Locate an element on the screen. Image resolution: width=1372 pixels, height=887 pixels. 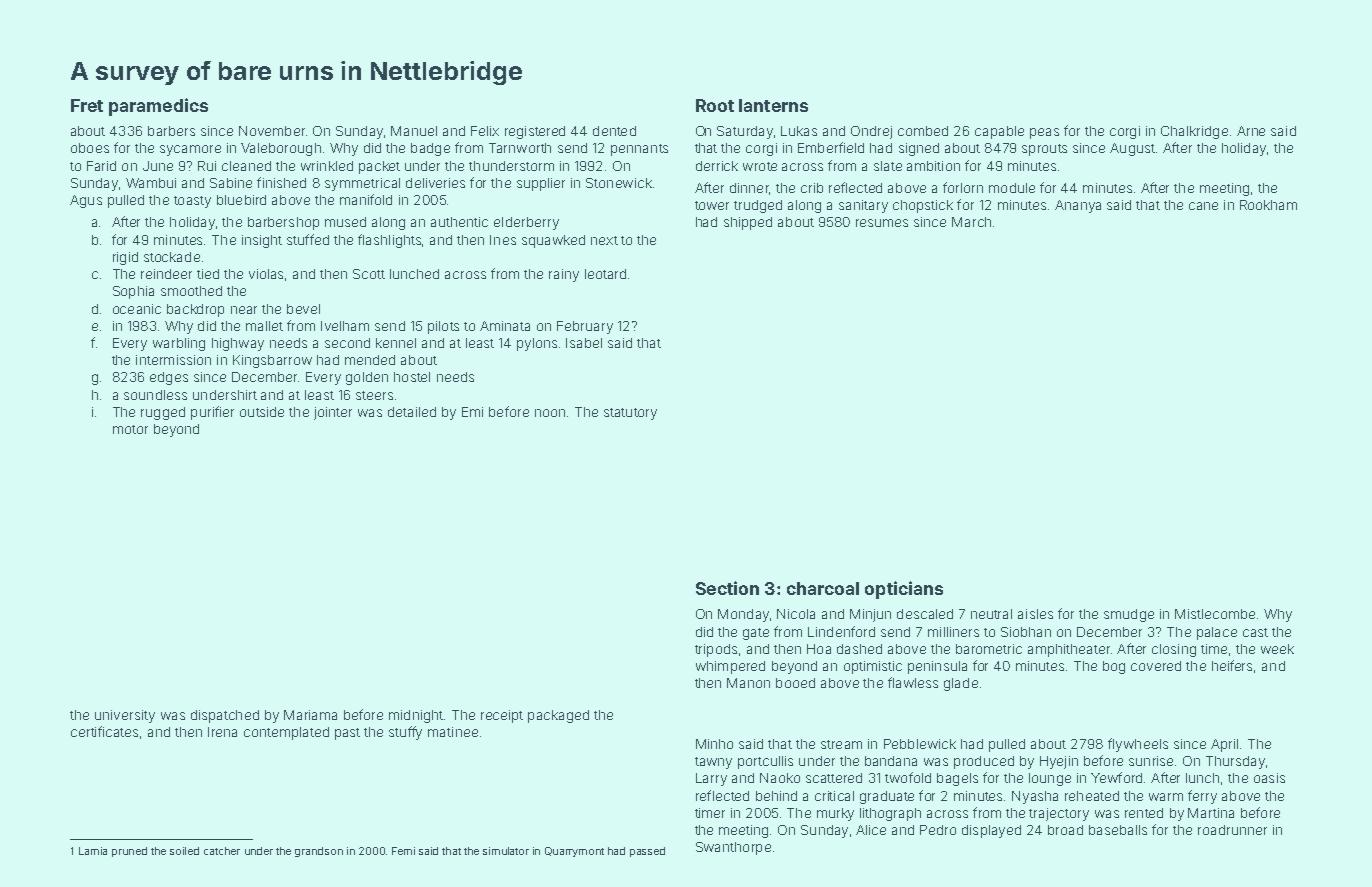
opticians is located at coordinates (904, 590).
